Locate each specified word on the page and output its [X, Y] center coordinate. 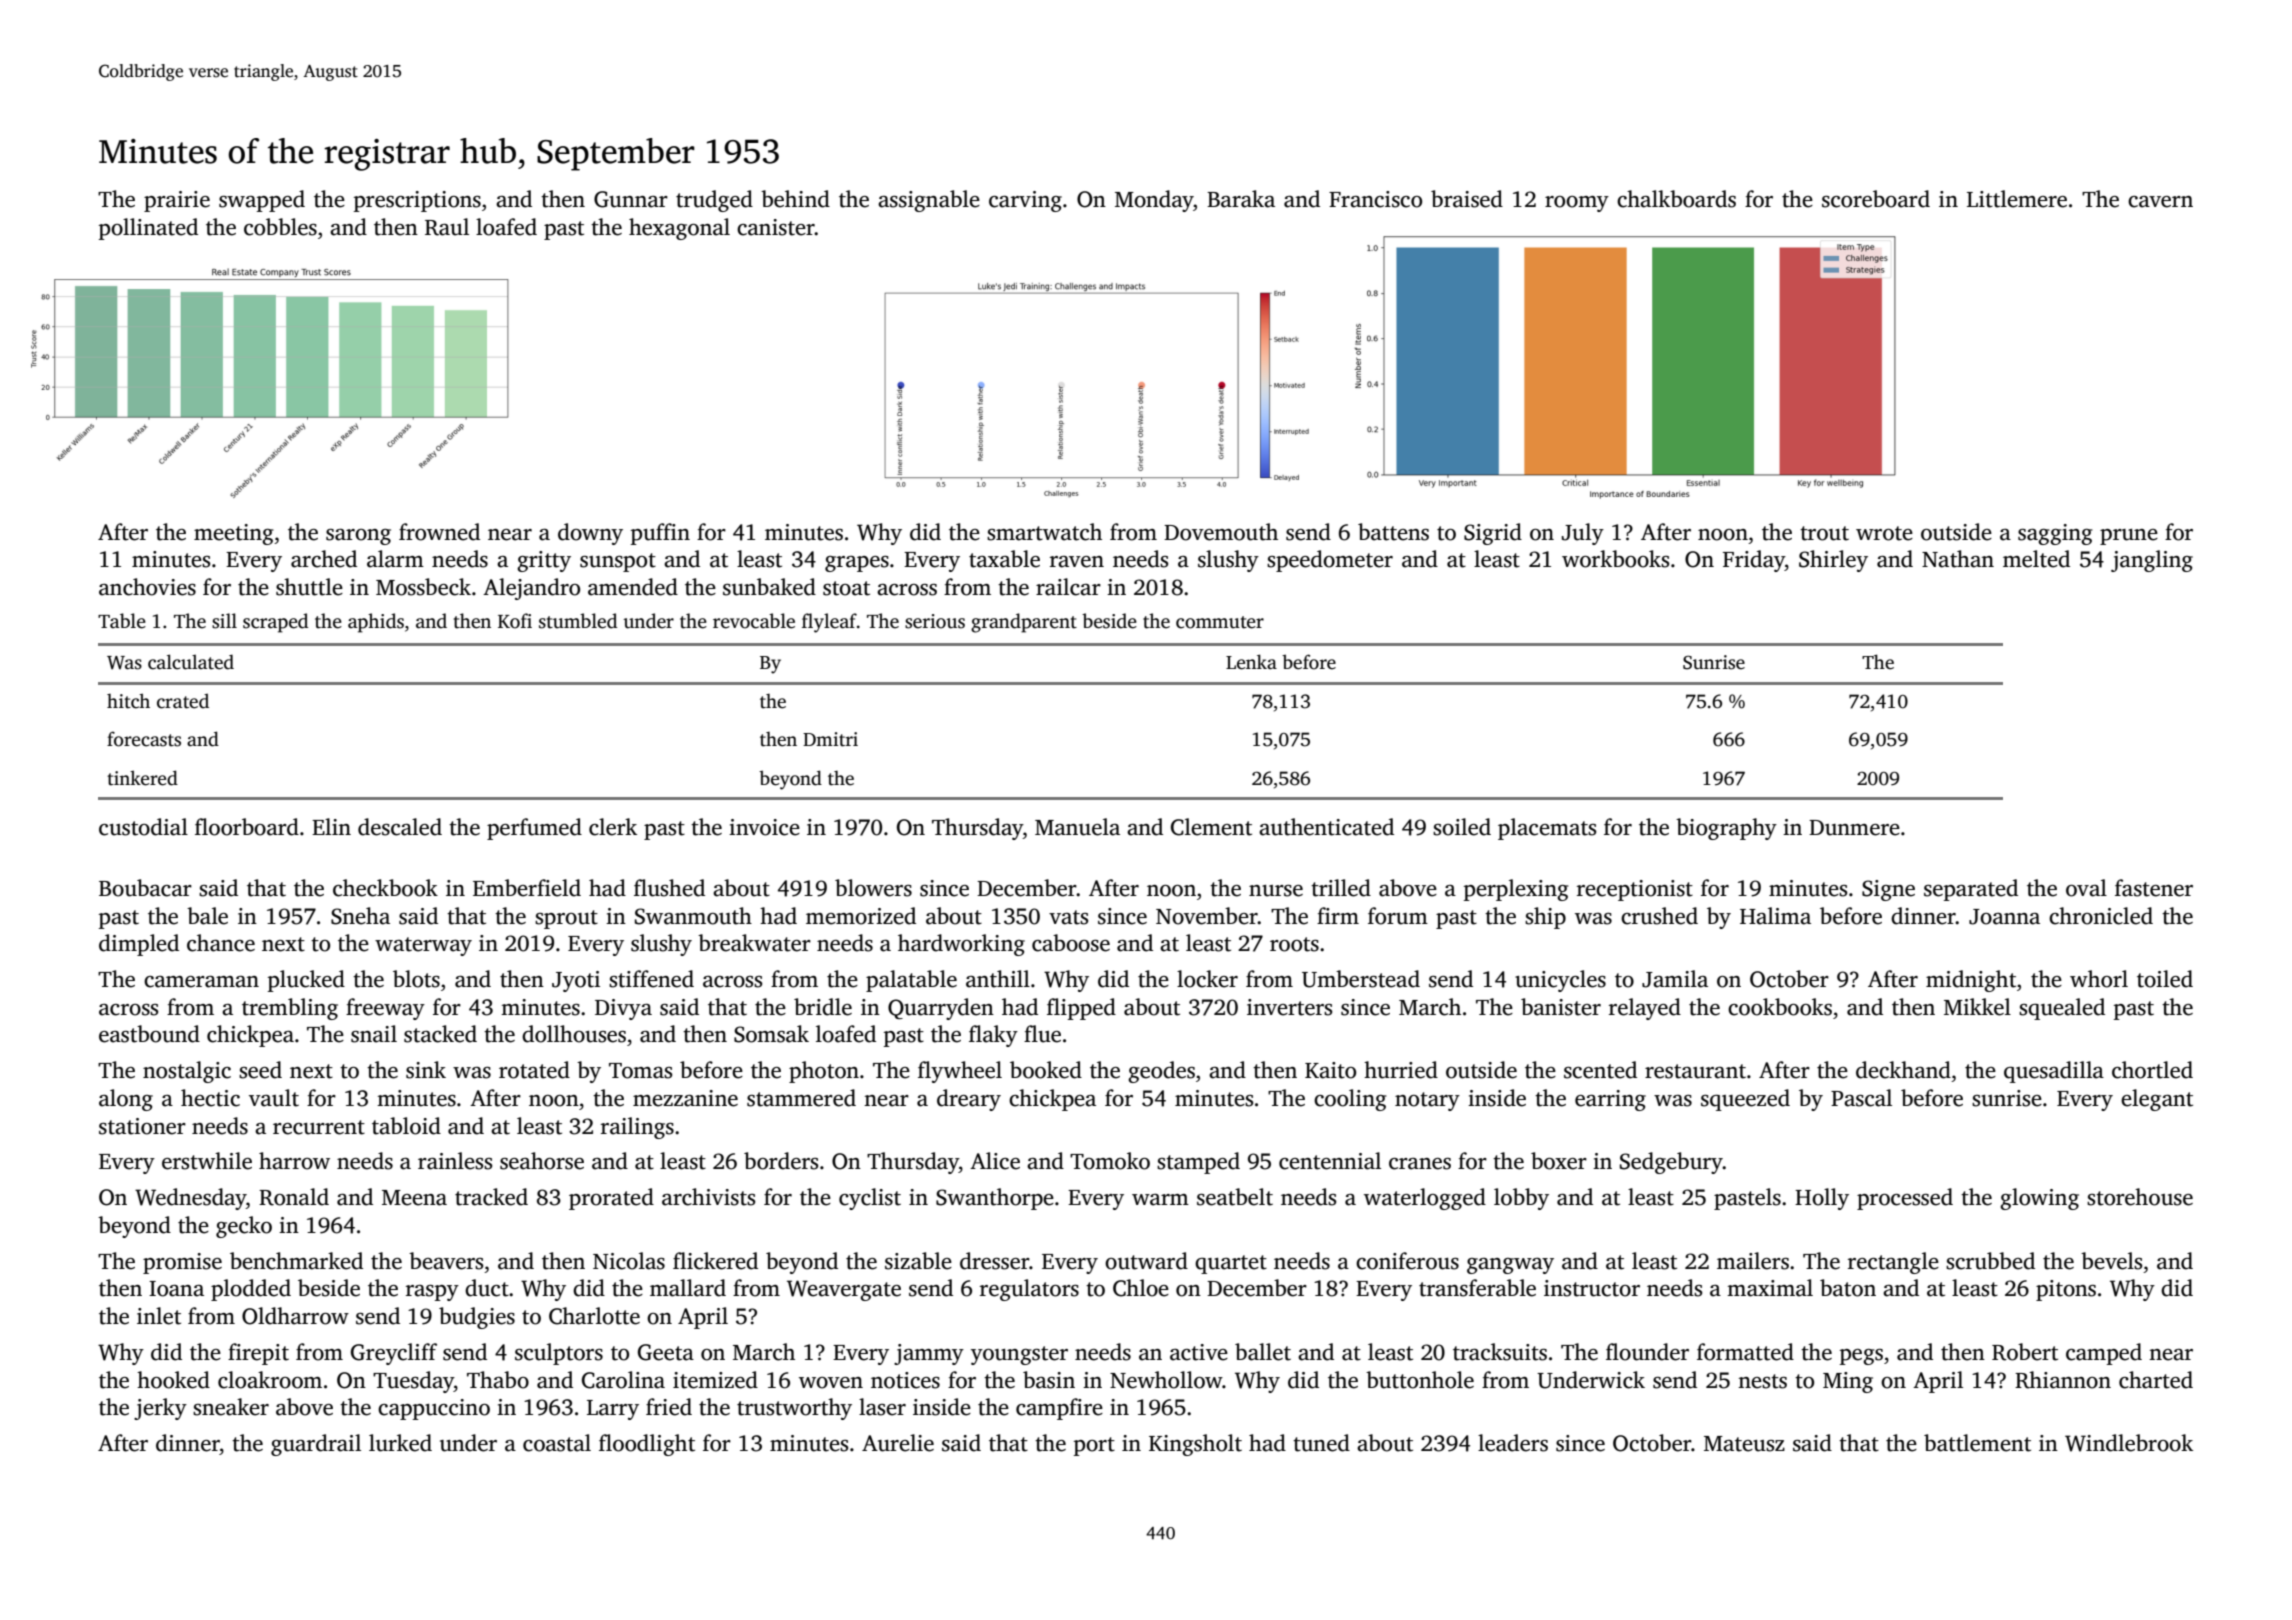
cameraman [201, 982]
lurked [400, 1443]
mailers [1753, 1261]
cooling [1350, 1100]
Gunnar [631, 199]
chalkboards [1676, 199]
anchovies [147, 587]
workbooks [1615, 559]
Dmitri [830, 739]
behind [795, 199]
